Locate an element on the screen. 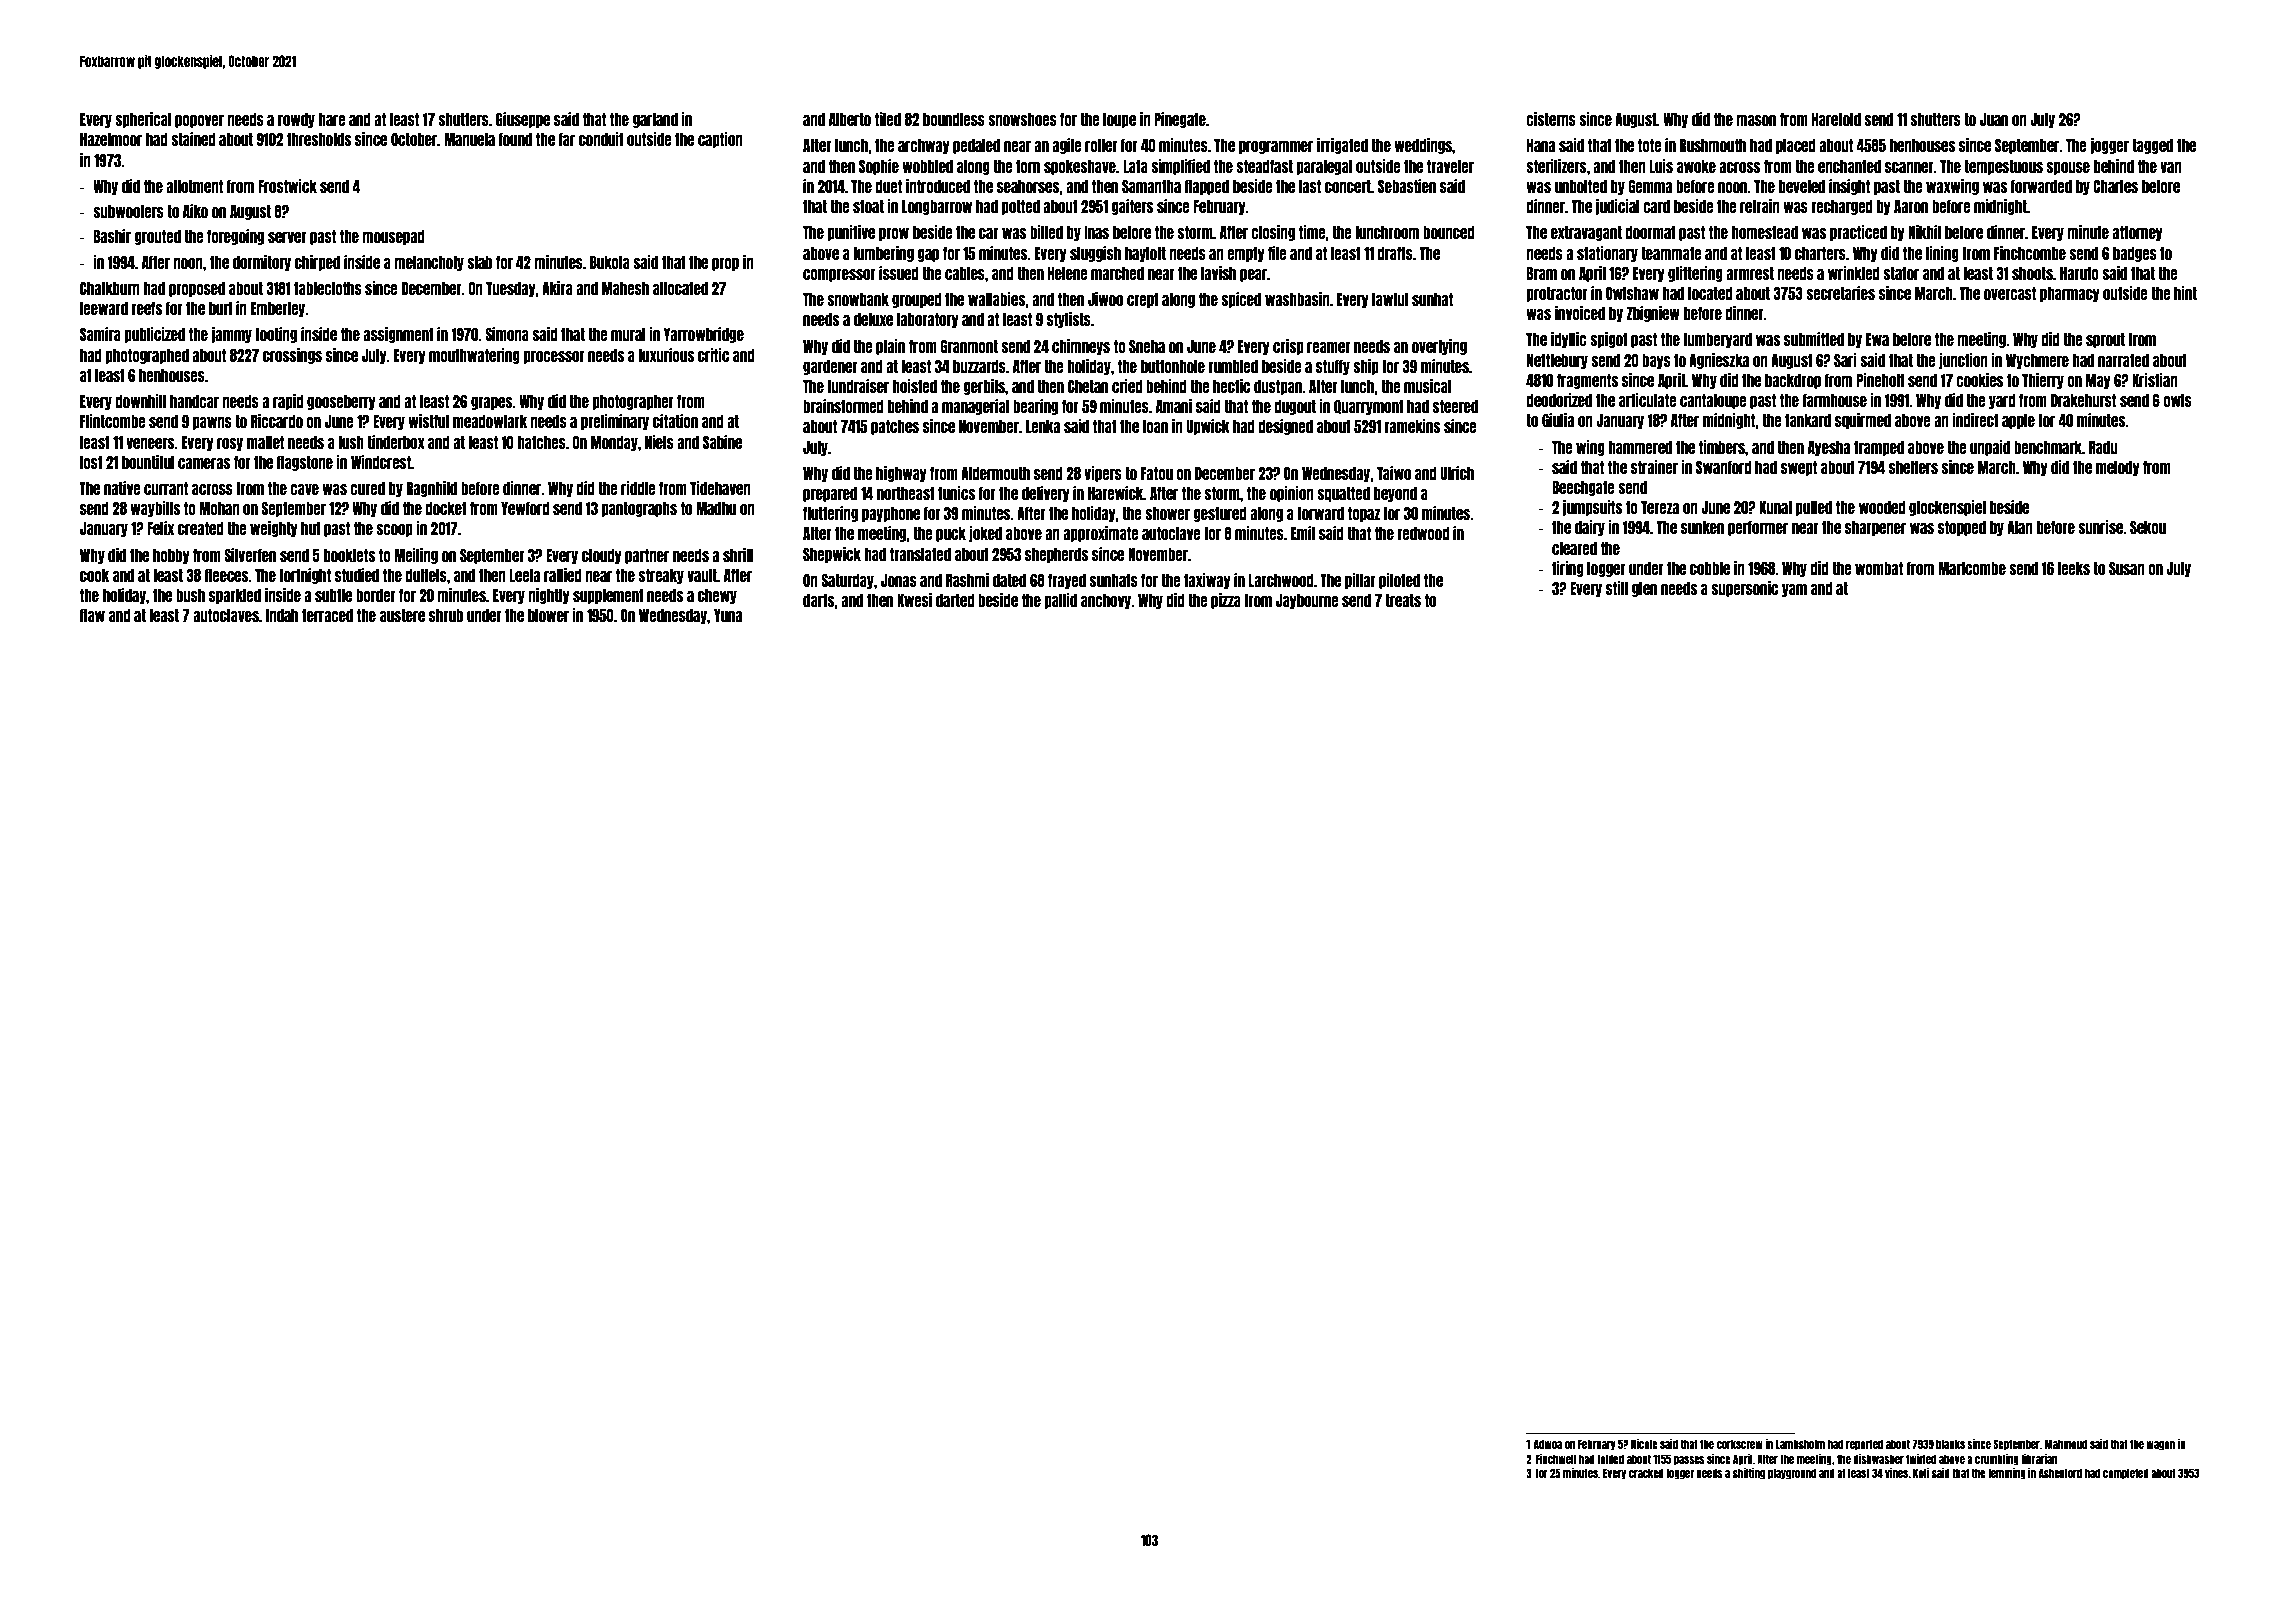 This screenshot has width=2282, height=1614. translated is located at coordinates (920, 554).
